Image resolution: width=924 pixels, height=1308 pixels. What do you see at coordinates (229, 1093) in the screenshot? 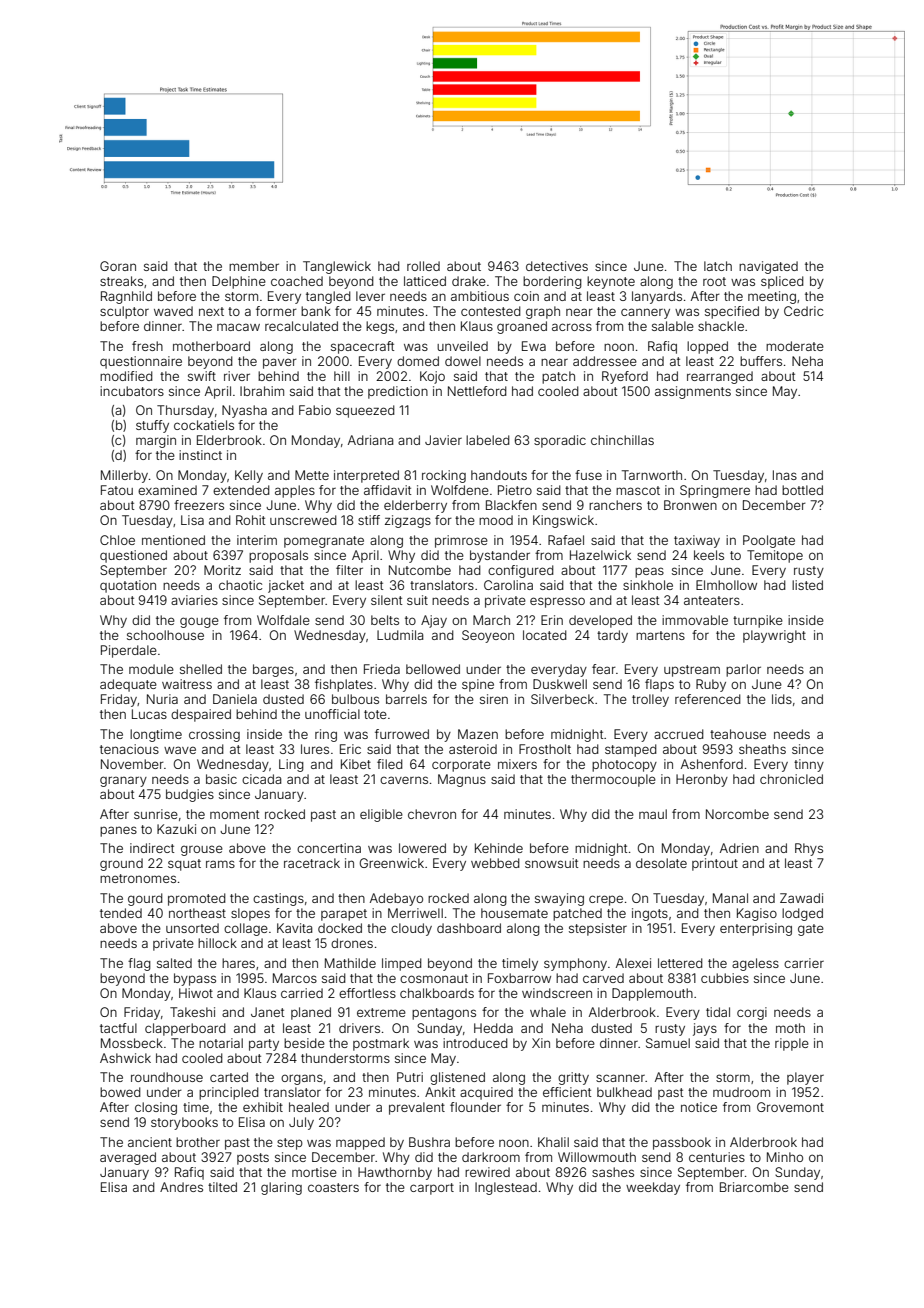
I see `principled` at bounding box center [229, 1093].
